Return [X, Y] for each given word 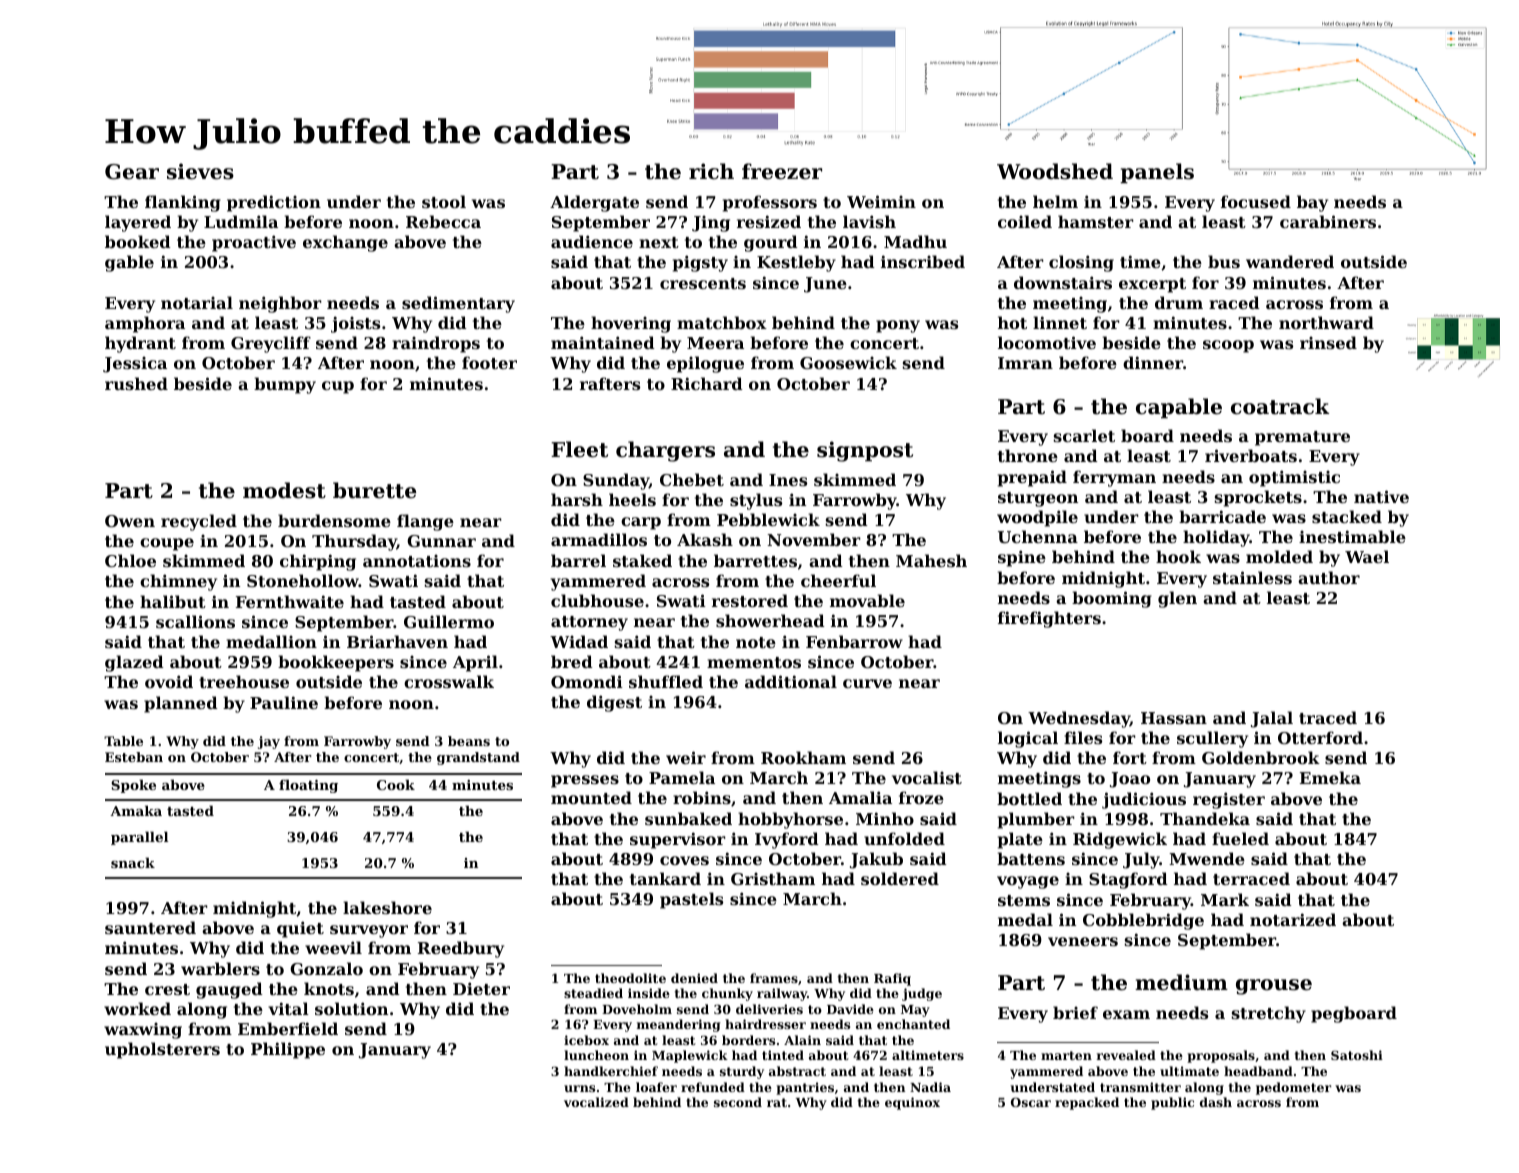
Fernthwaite [290, 601]
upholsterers [162, 1050]
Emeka [1330, 777]
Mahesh [931, 560]
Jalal [1272, 719]
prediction [274, 203]
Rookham [803, 757]
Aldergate [594, 203]
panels [1157, 173]
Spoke [133, 786]
